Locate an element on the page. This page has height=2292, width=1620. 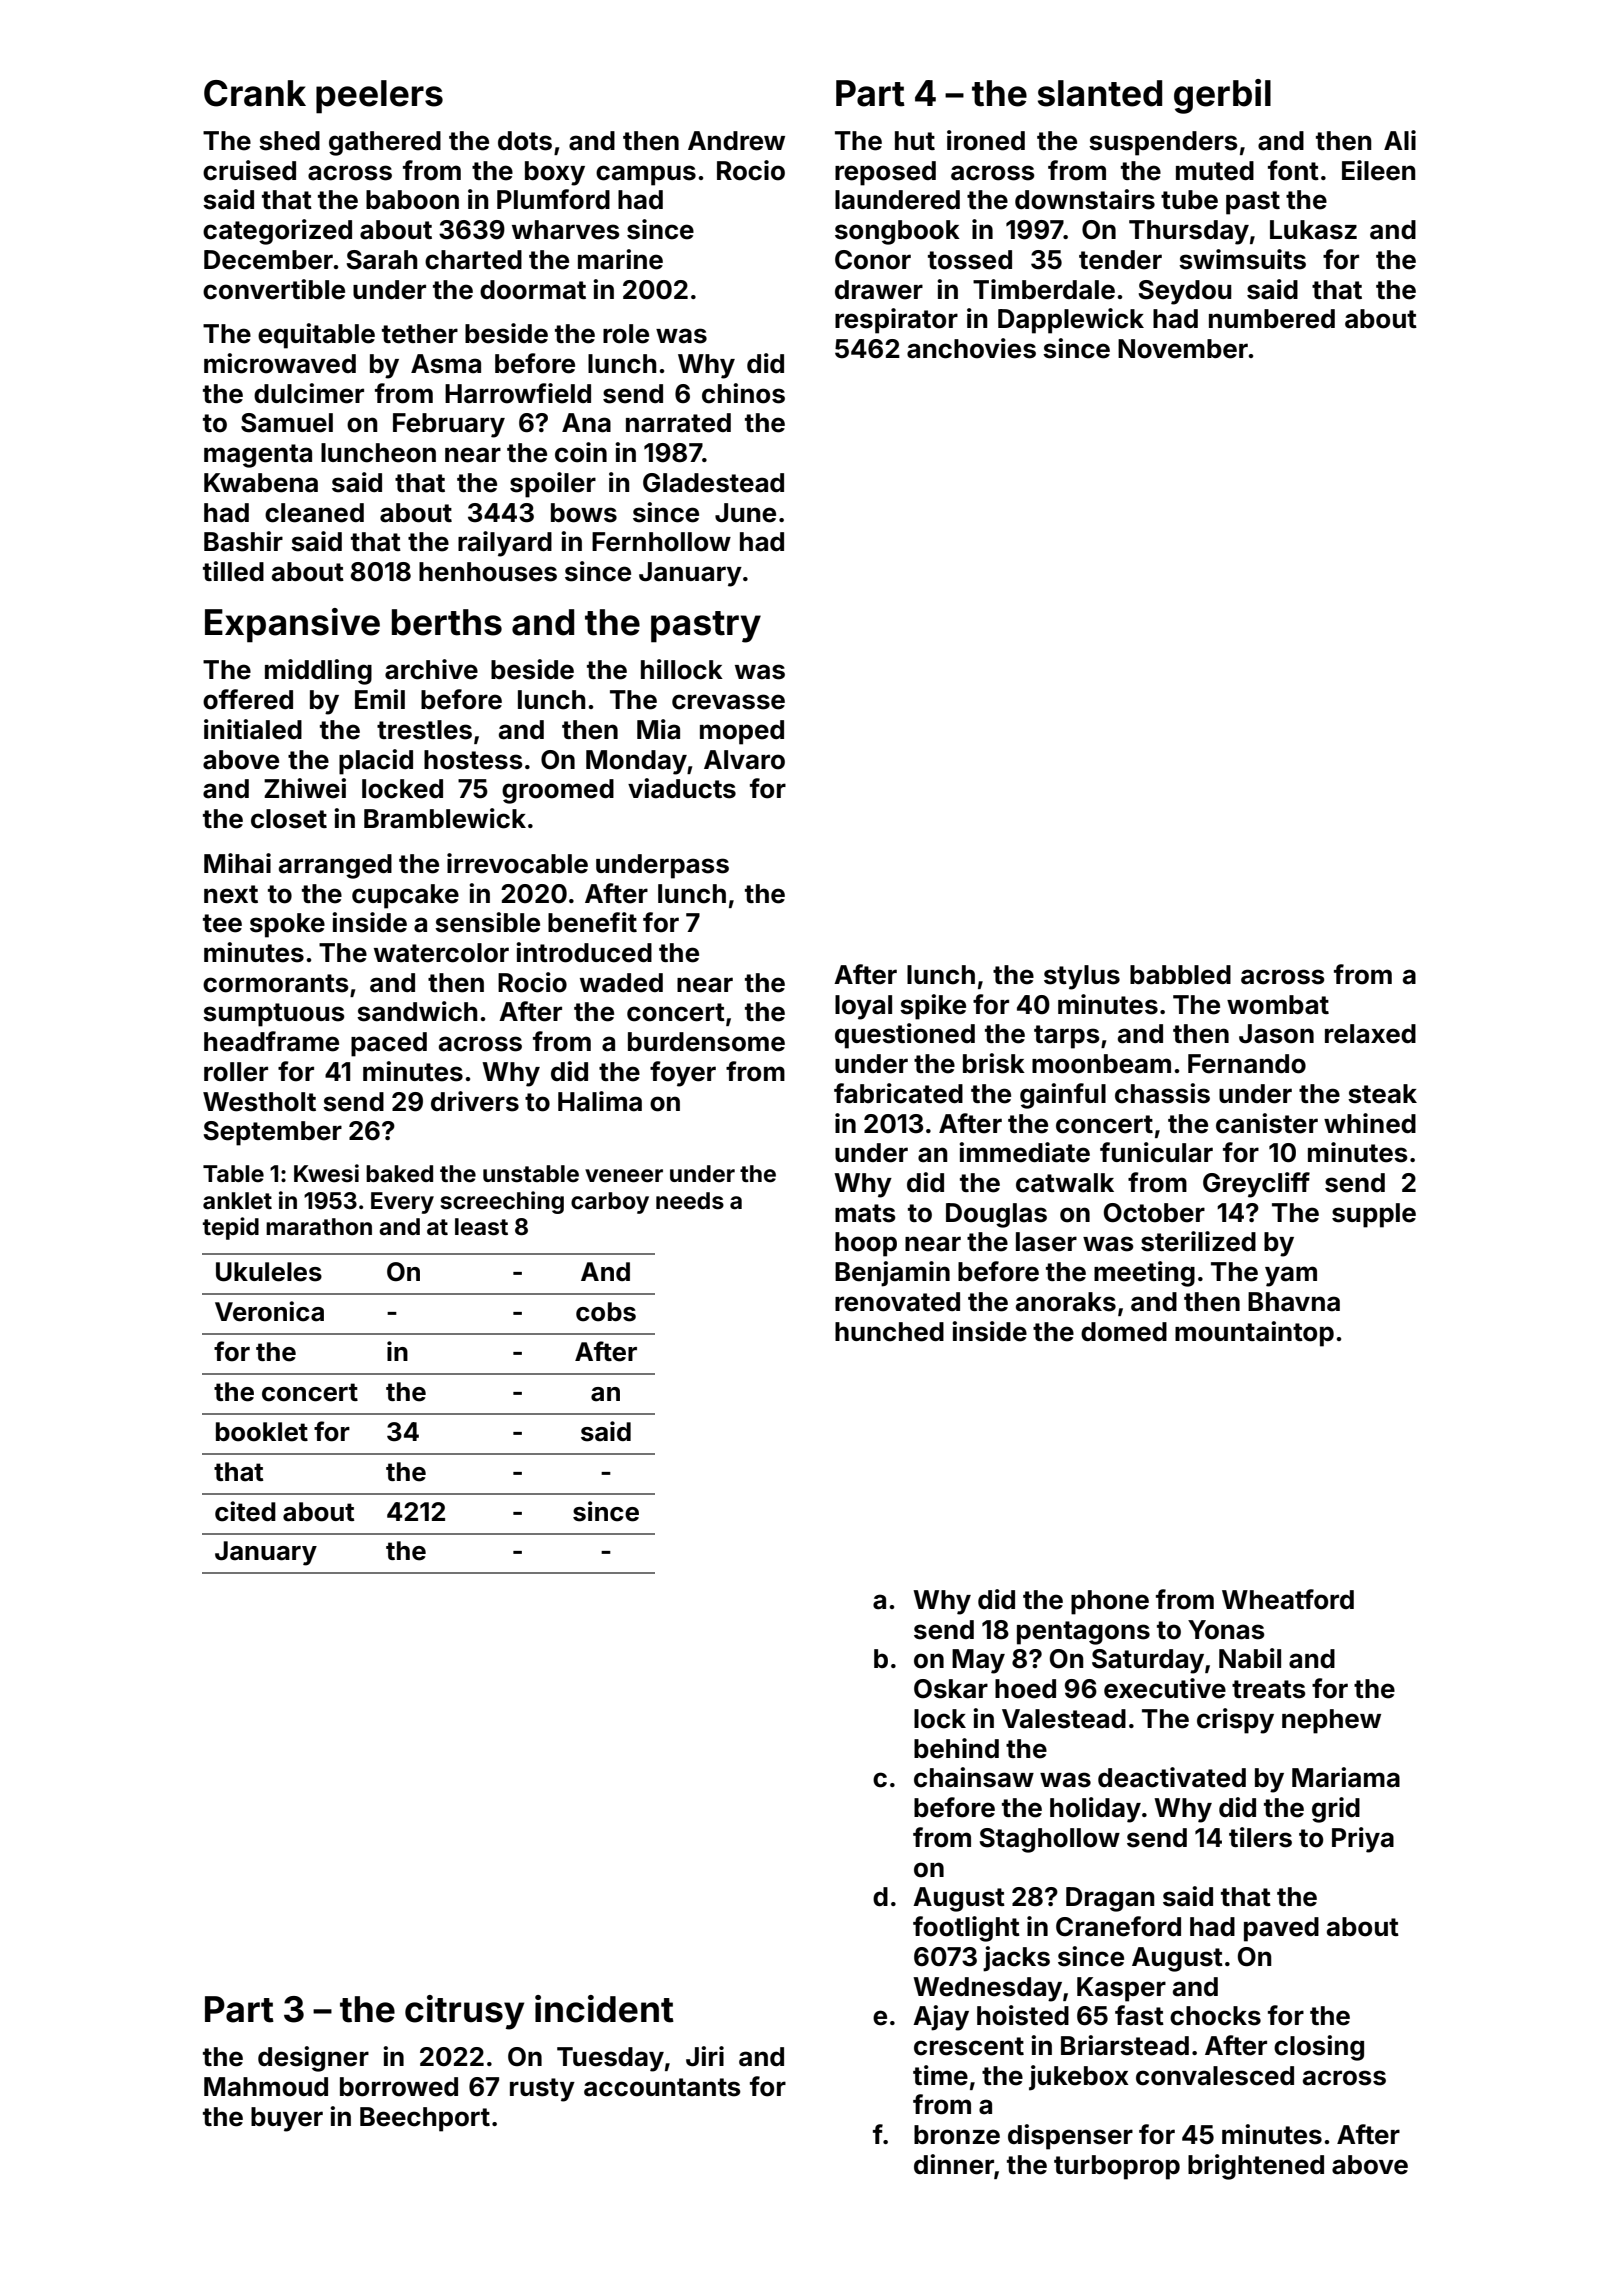
slanted is located at coordinates (1100, 93).
